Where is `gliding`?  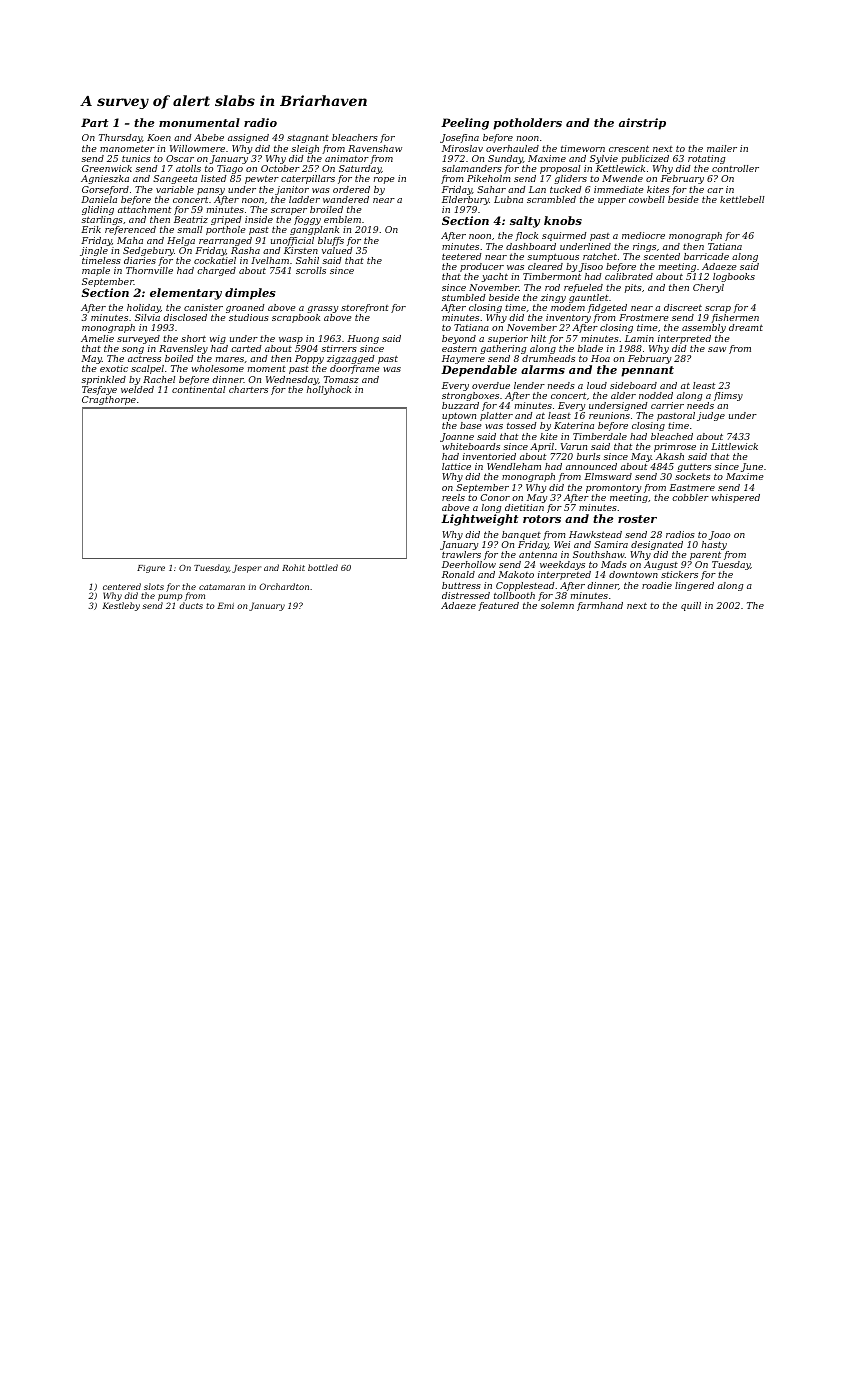
gliding is located at coordinates (98, 210).
